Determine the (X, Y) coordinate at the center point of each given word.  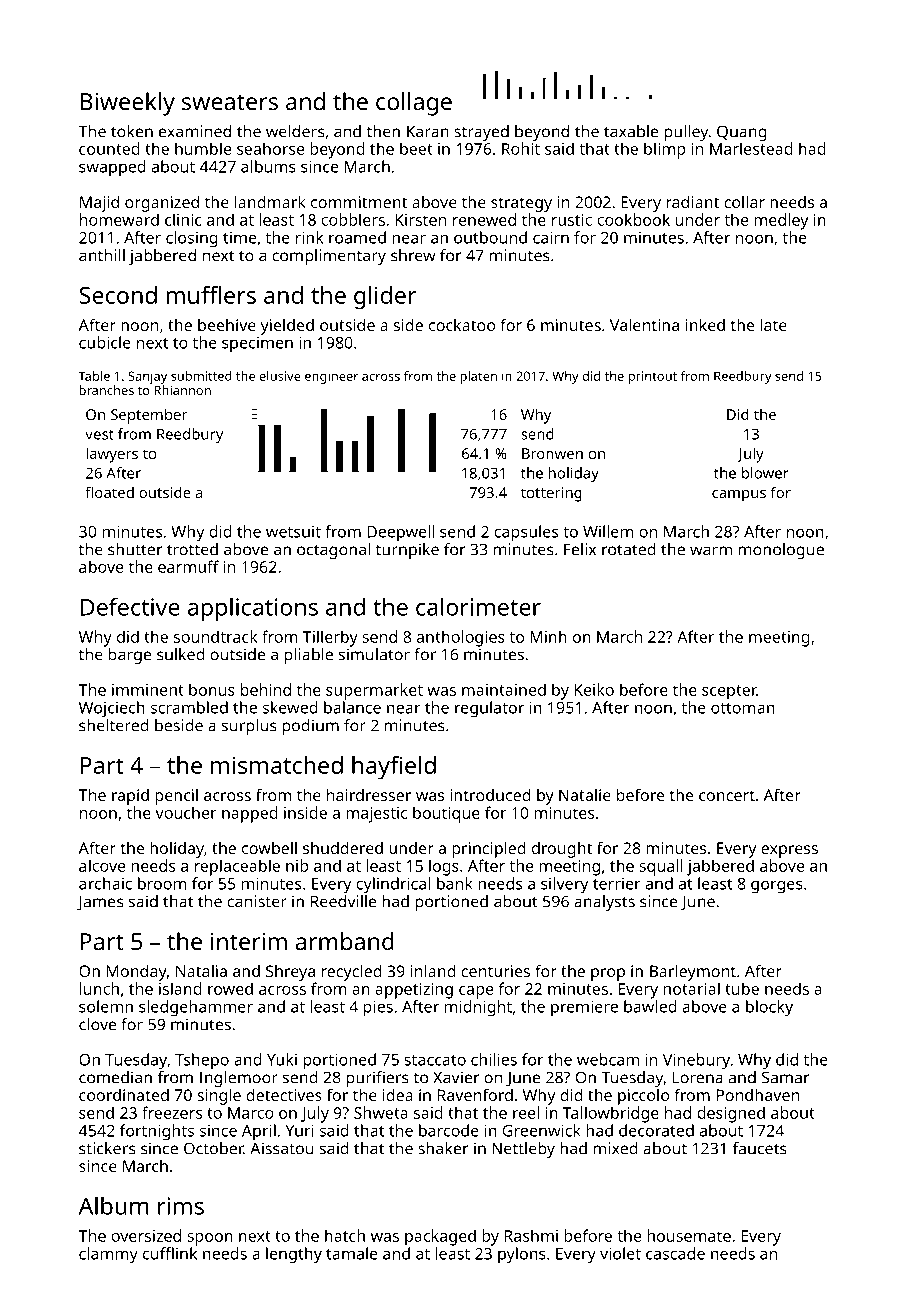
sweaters (230, 102)
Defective (130, 607)
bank (455, 883)
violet (620, 1253)
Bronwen (552, 453)
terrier (617, 884)
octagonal (333, 551)
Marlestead (751, 148)
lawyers (112, 455)
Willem (608, 531)
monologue (781, 551)
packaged (440, 1237)
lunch (99, 988)
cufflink (170, 1253)
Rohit (521, 148)
